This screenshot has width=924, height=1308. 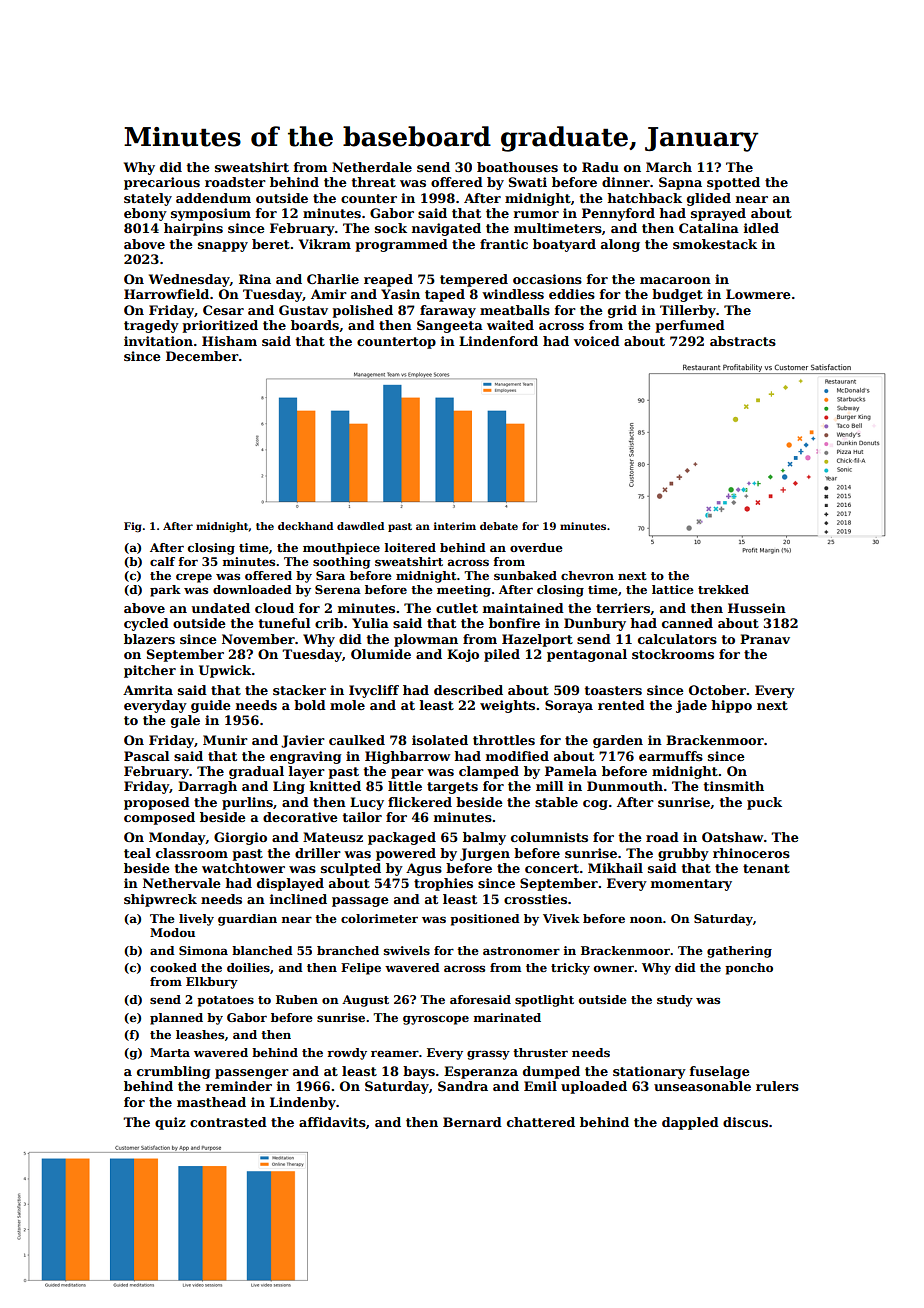 I want to click on threat, so click(x=374, y=182).
